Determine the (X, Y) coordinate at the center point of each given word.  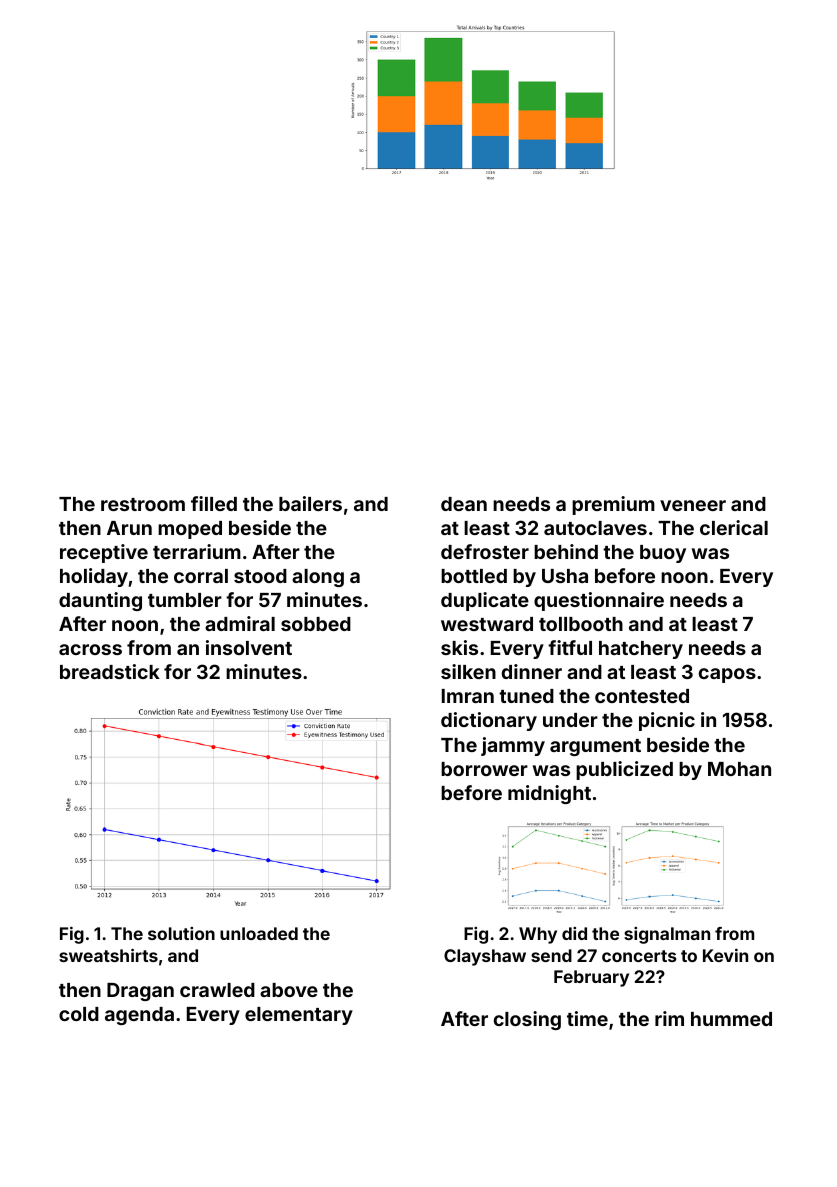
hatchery (641, 650)
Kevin (725, 955)
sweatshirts (108, 955)
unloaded (259, 933)
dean (464, 504)
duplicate (485, 601)
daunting (100, 601)
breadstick (110, 671)
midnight (549, 794)
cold (79, 1014)
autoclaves (595, 528)
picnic (667, 721)
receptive (104, 553)
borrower (484, 769)
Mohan (739, 769)
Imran (468, 696)
